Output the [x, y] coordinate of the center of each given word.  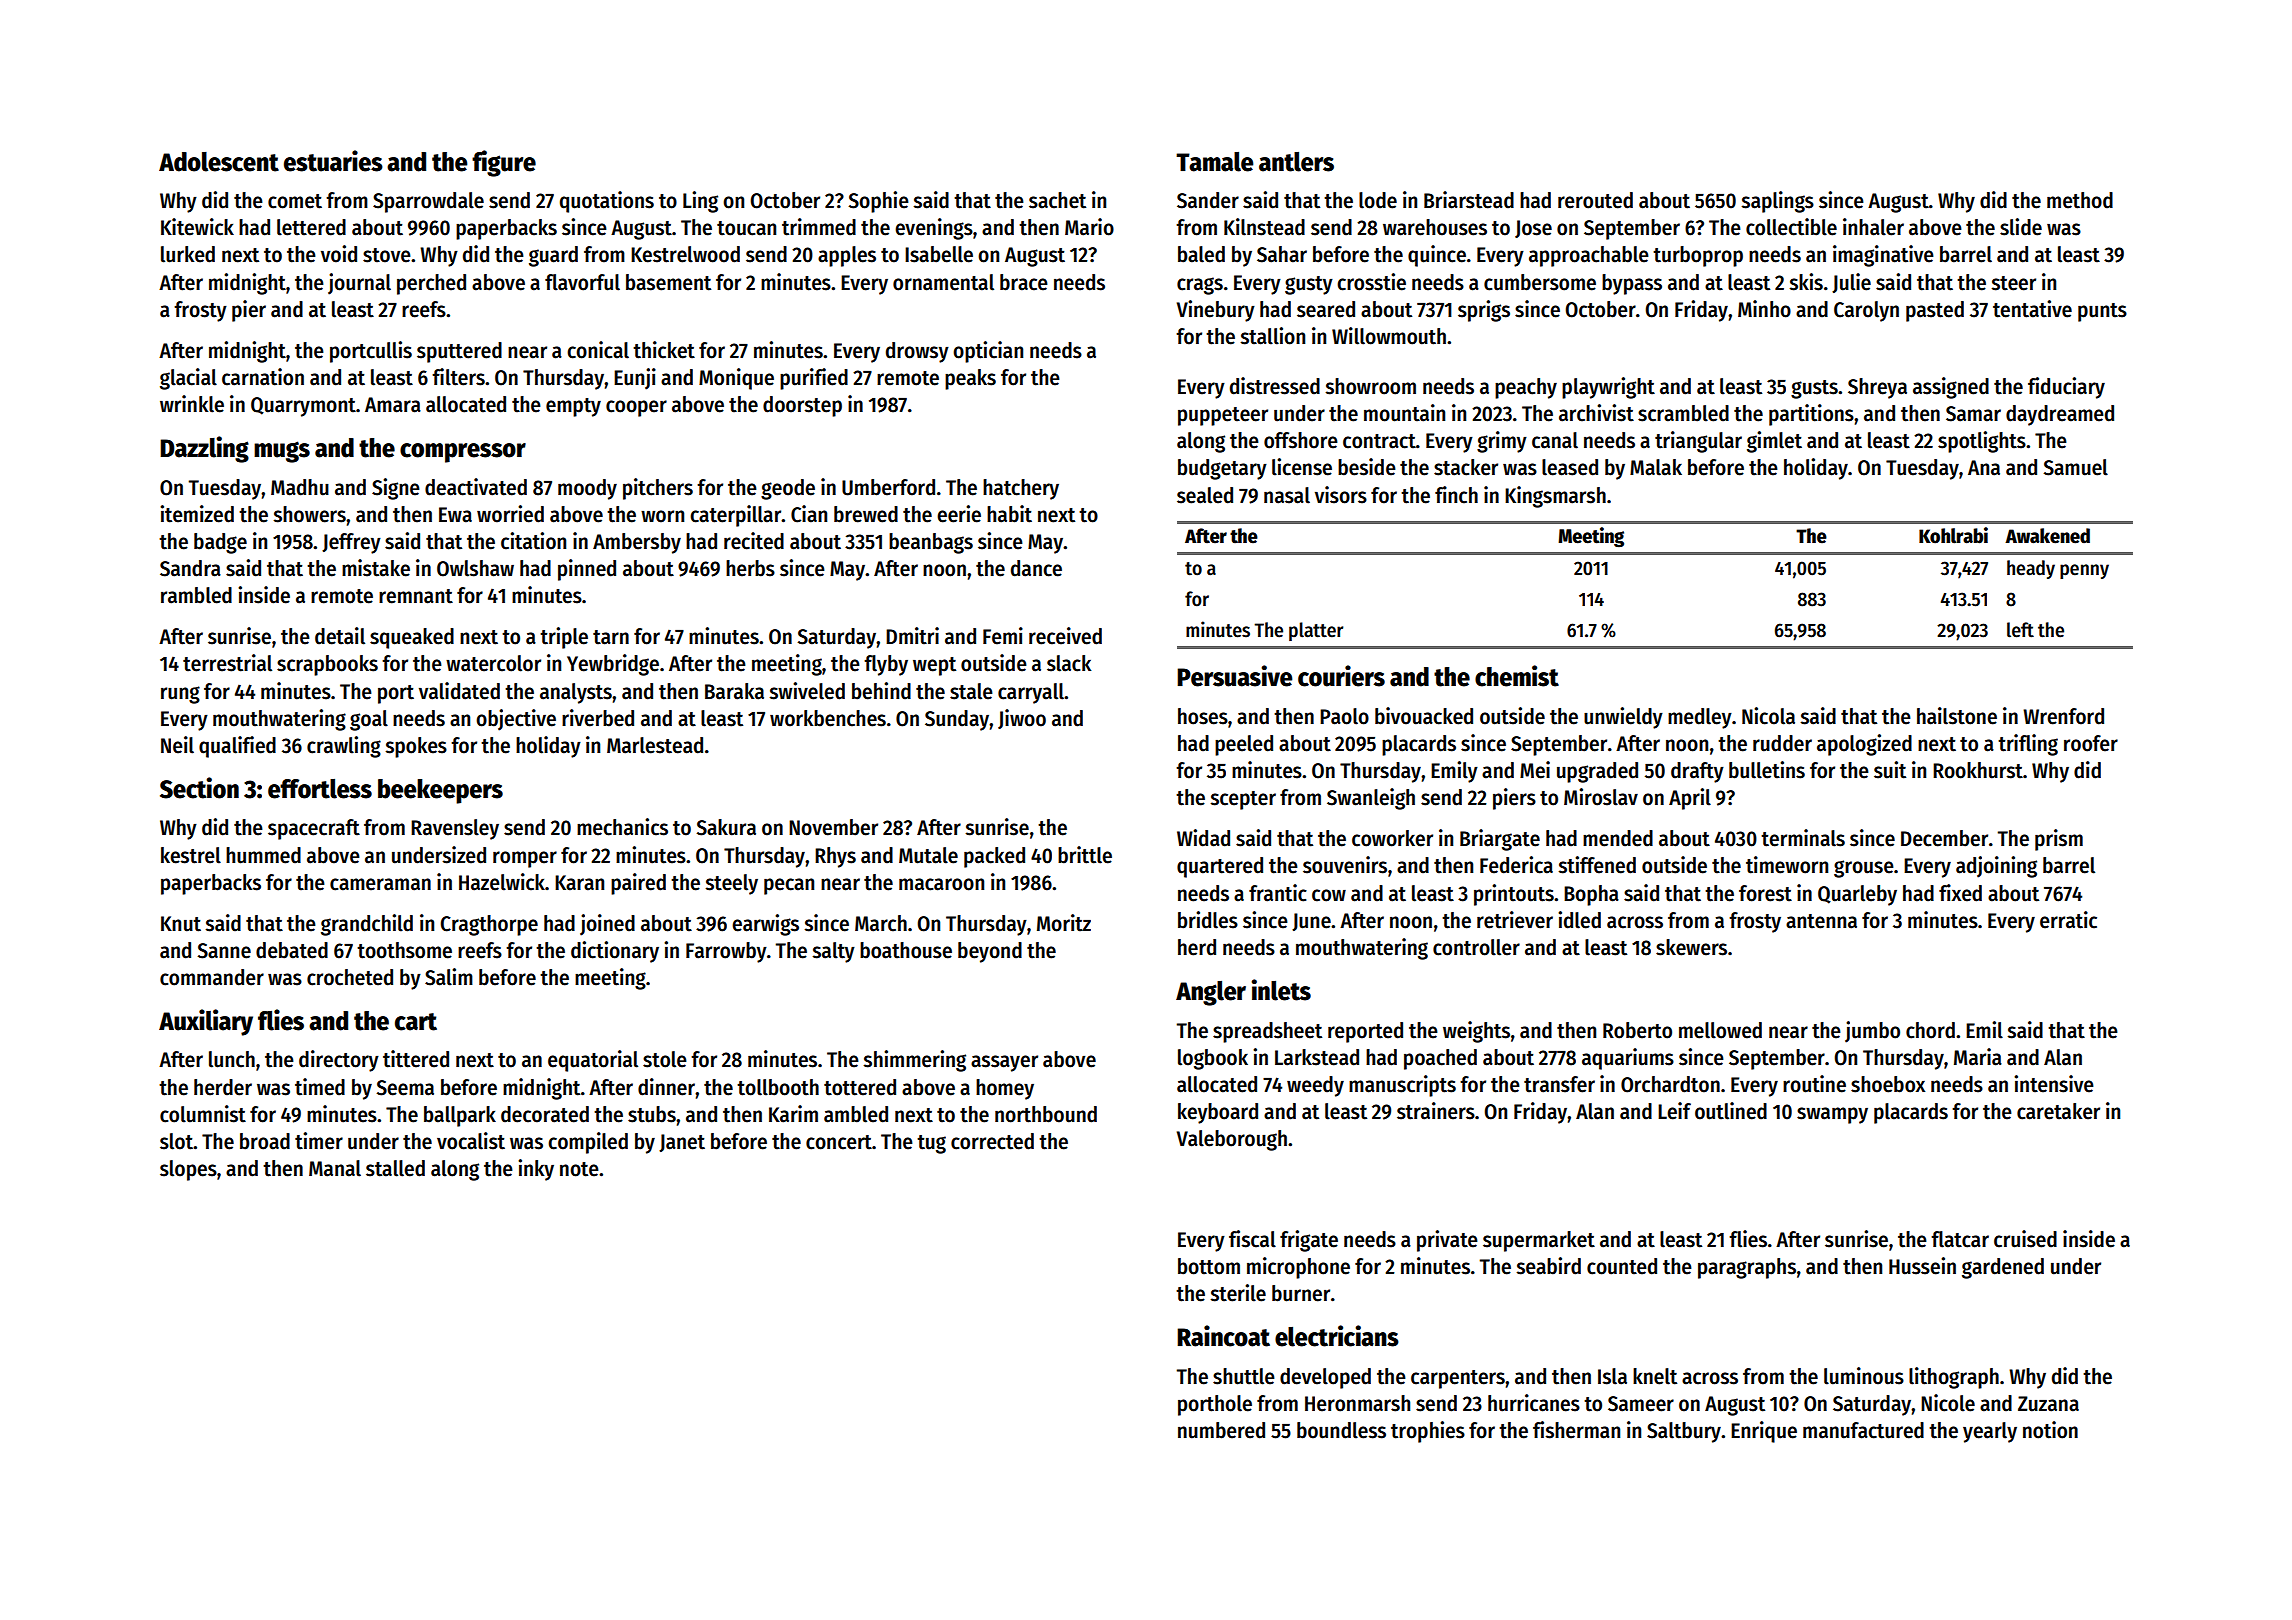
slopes [188, 1170]
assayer [1004, 1063]
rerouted [1595, 200]
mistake [376, 568]
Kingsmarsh [1555, 497]
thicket [664, 350]
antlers [1296, 162]
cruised [2025, 1239]
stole [665, 1059]
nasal [1287, 495]
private [1447, 1241]
